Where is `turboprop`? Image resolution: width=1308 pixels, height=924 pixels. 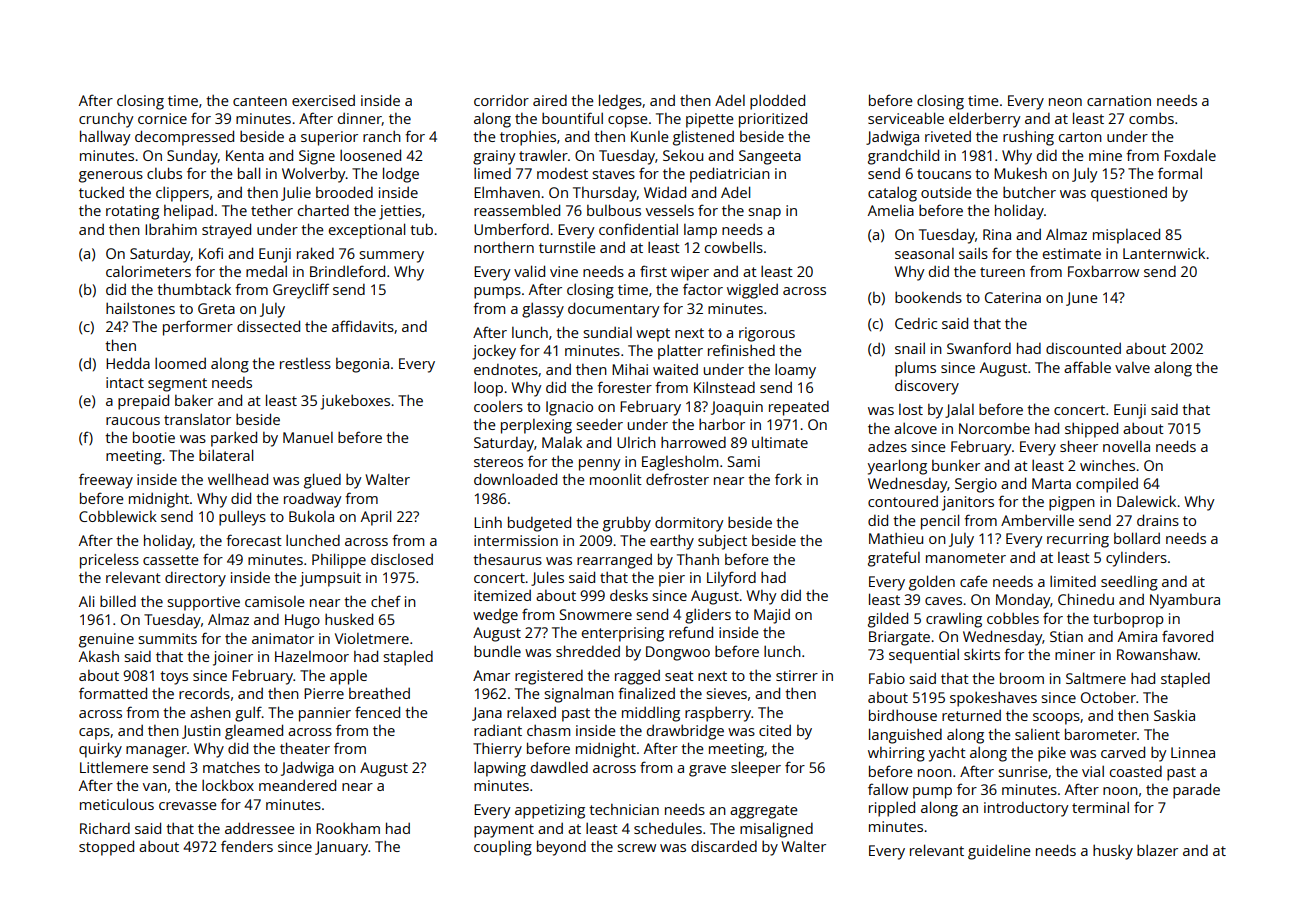 turboprop is located at coordinates (1128, 620).
